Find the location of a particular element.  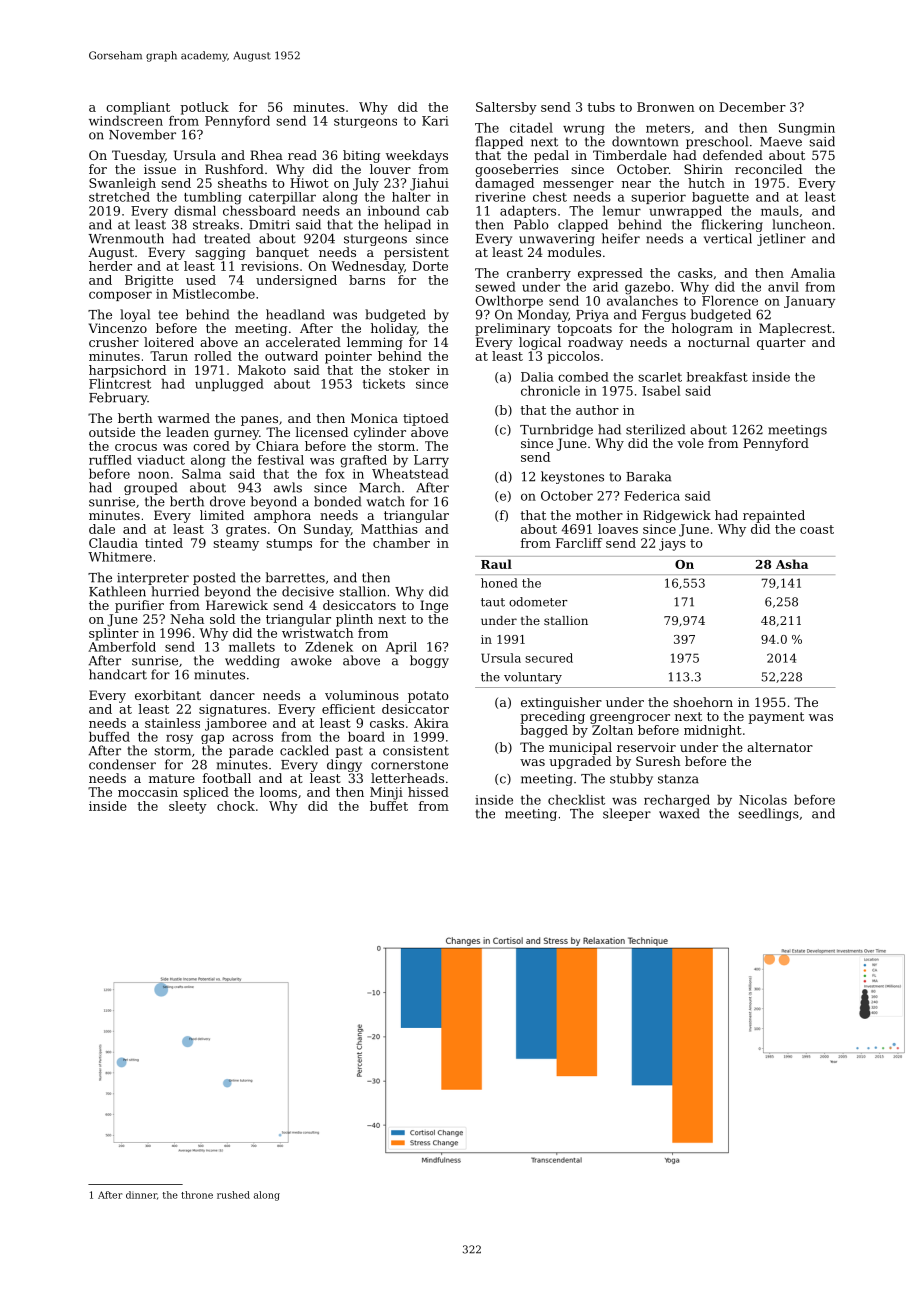

persistent is located at coordinates (416, 254).
